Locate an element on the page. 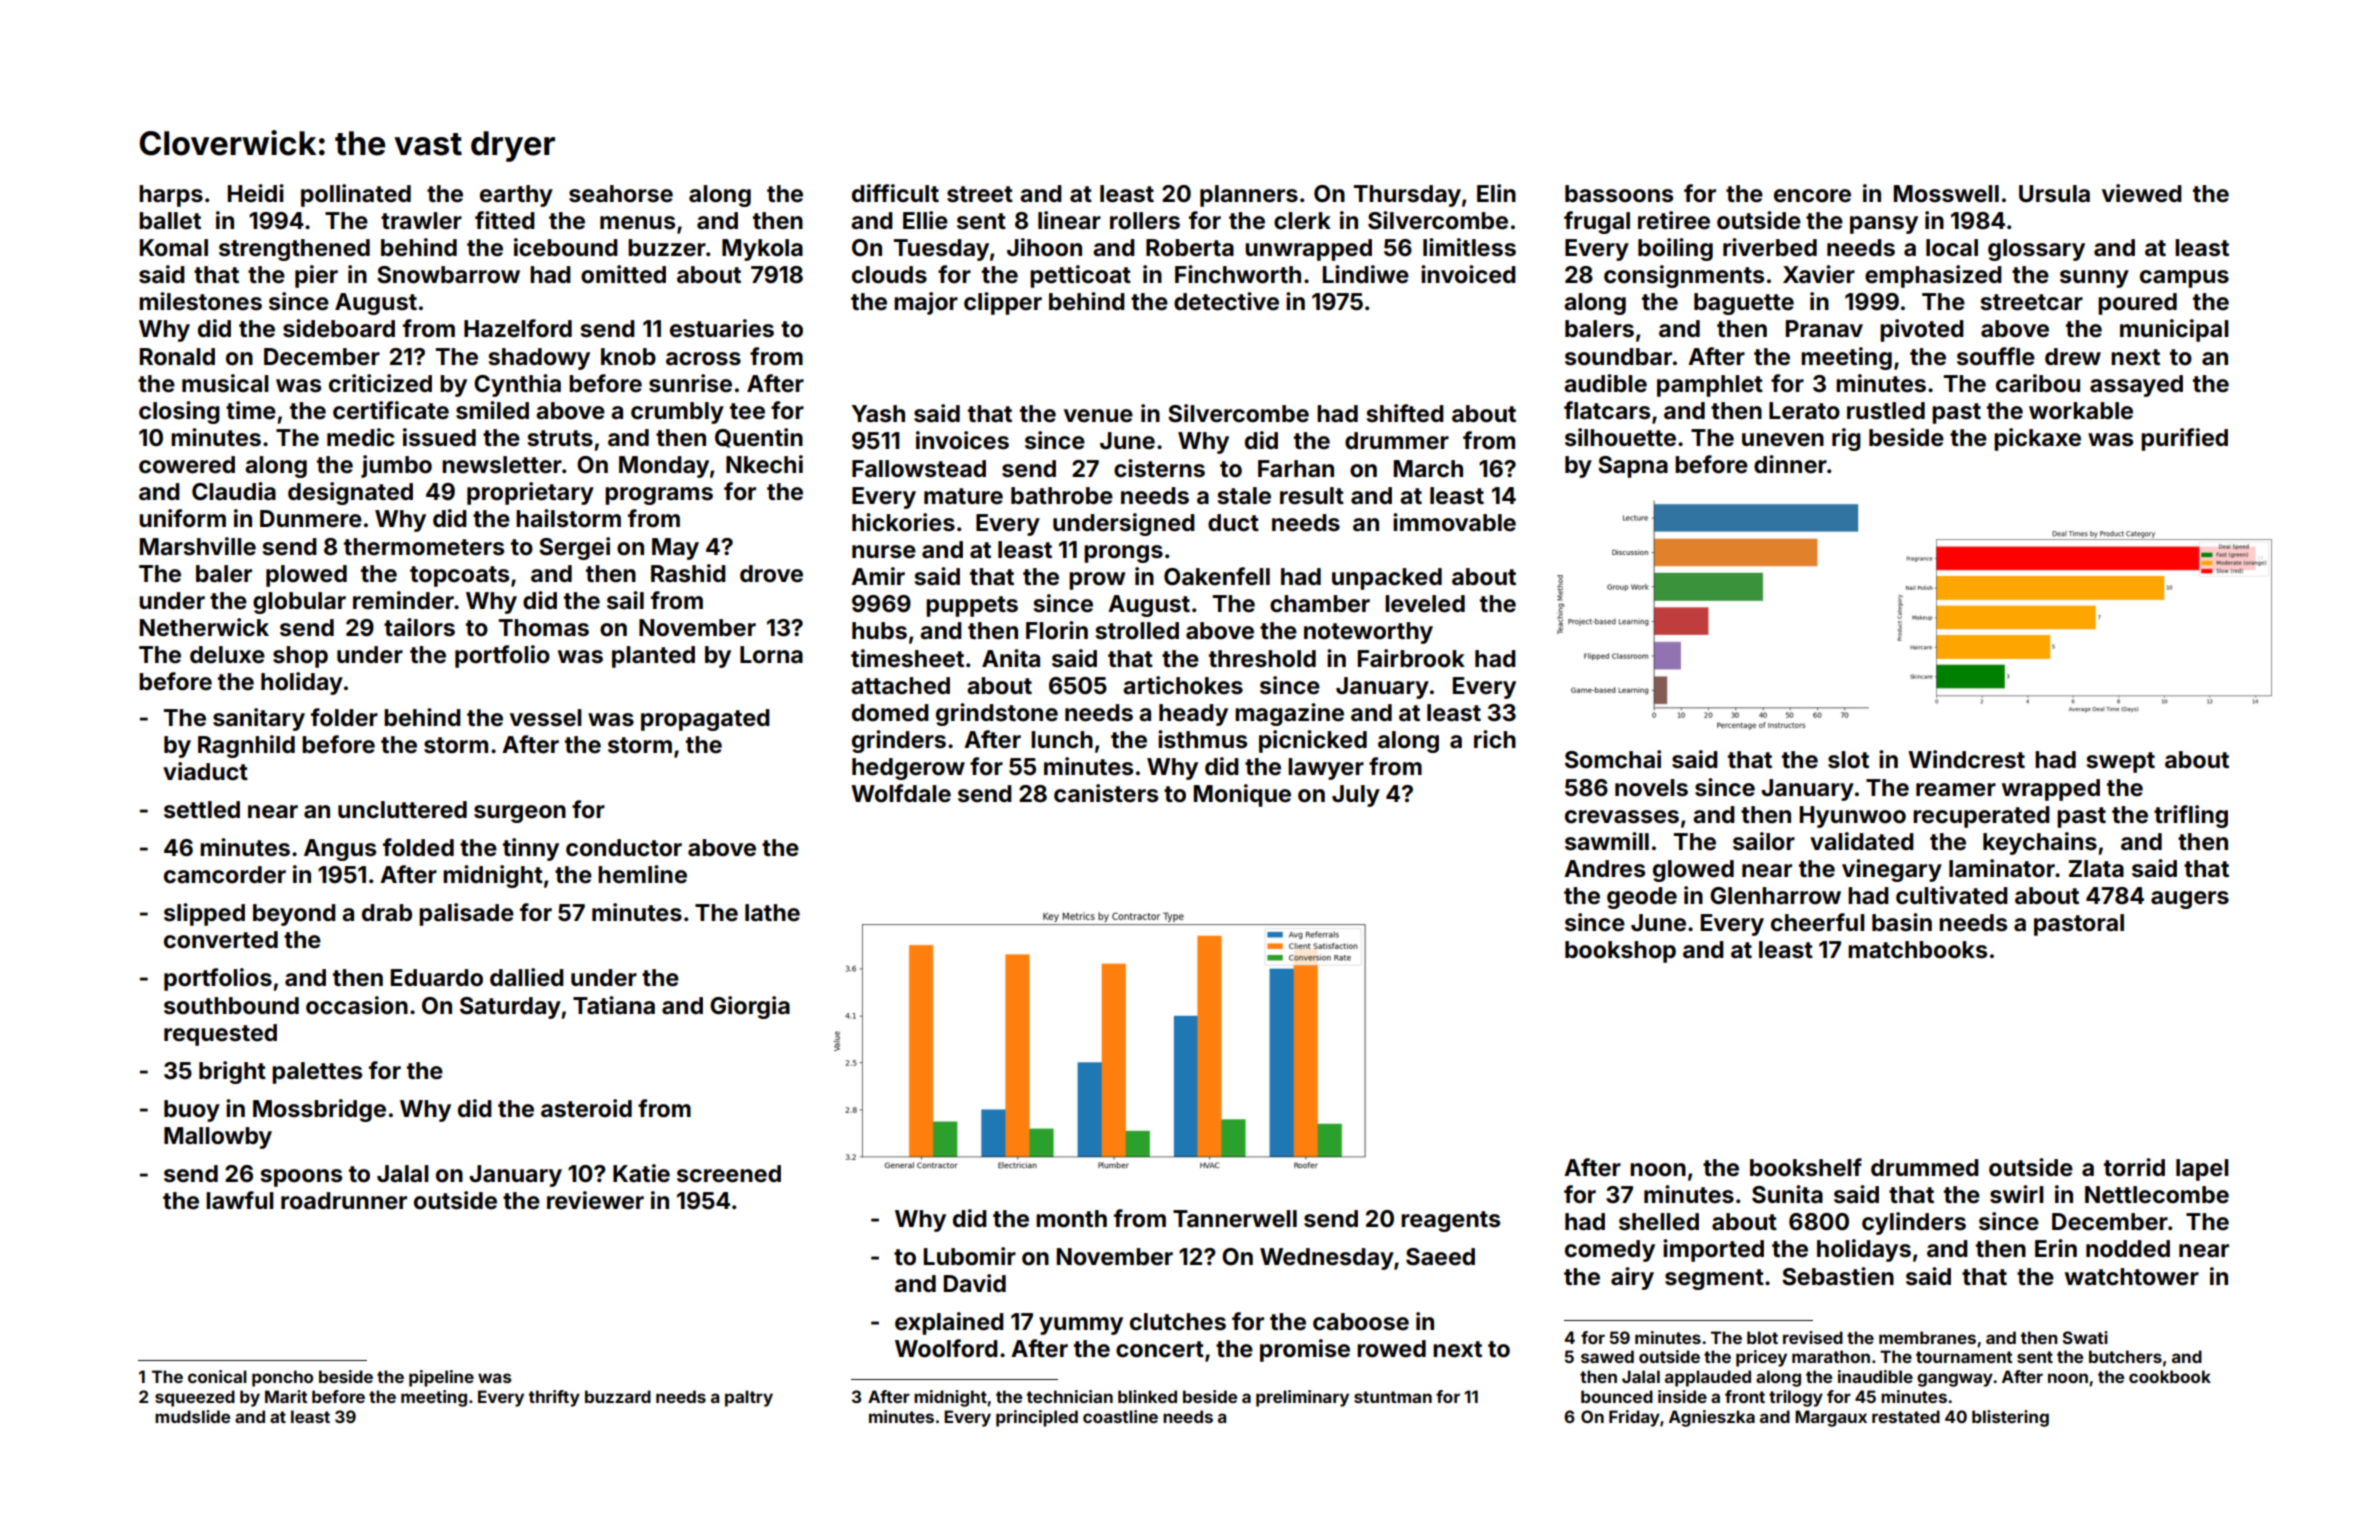 The height and width of the page is (1532, 2368). Dunmere is located at coordinates (311, 519).
